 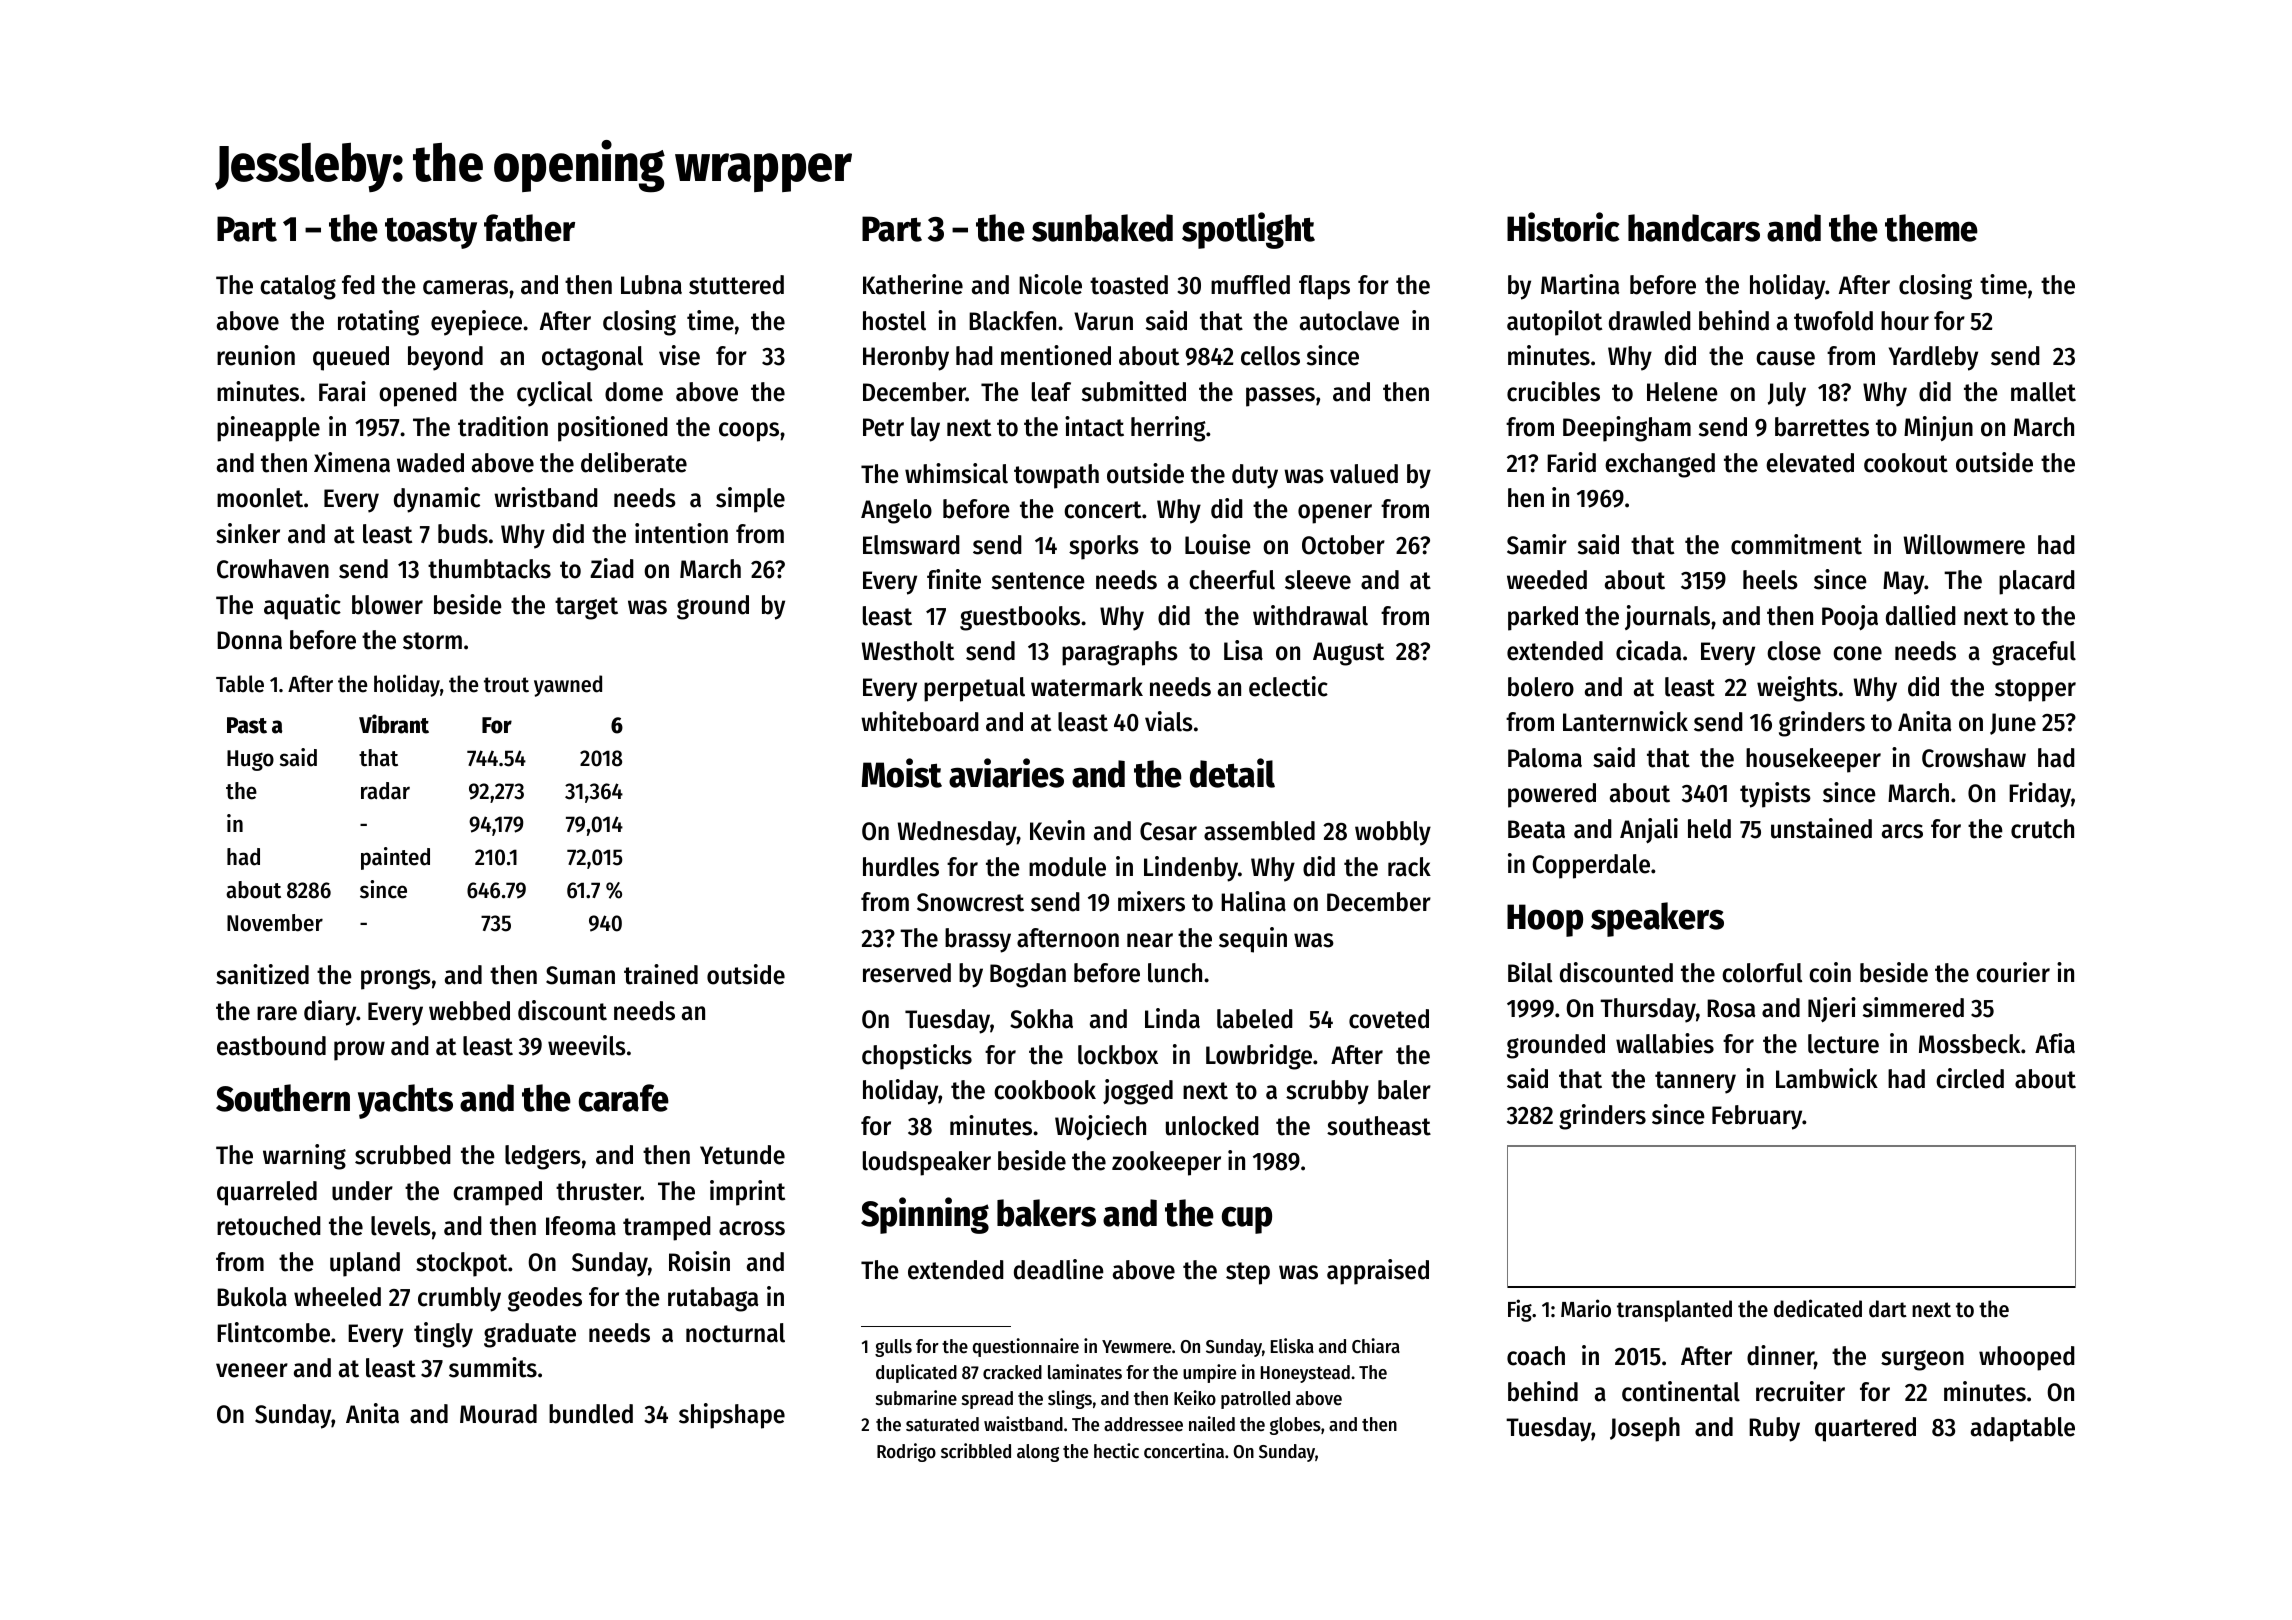 I want to click on painted, so click(x=395, y=858).
